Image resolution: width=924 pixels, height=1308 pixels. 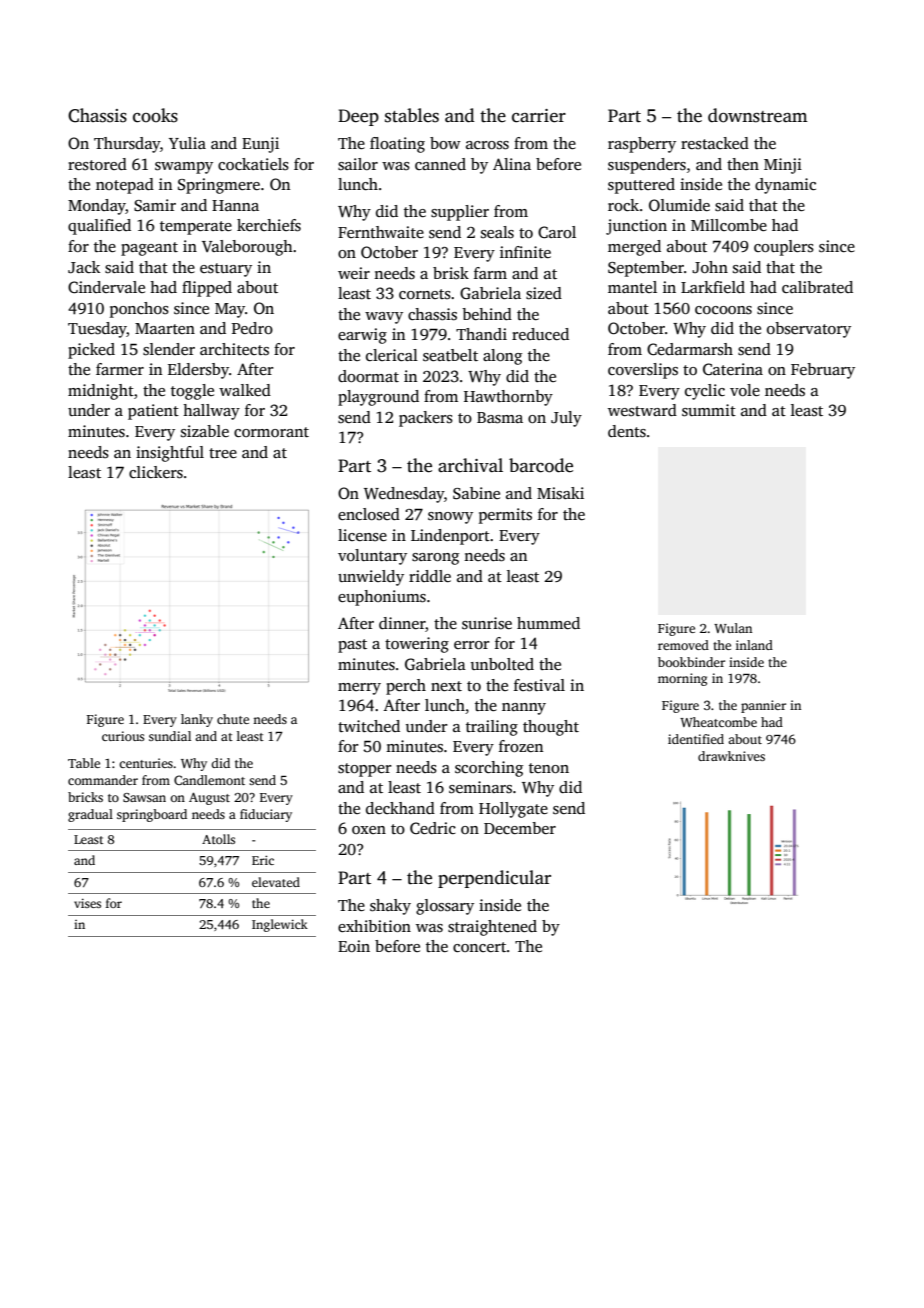 What do you see at coordinates (758, 115) in the screenshot?
I see `downstream` at bounding box center [758, 115].
